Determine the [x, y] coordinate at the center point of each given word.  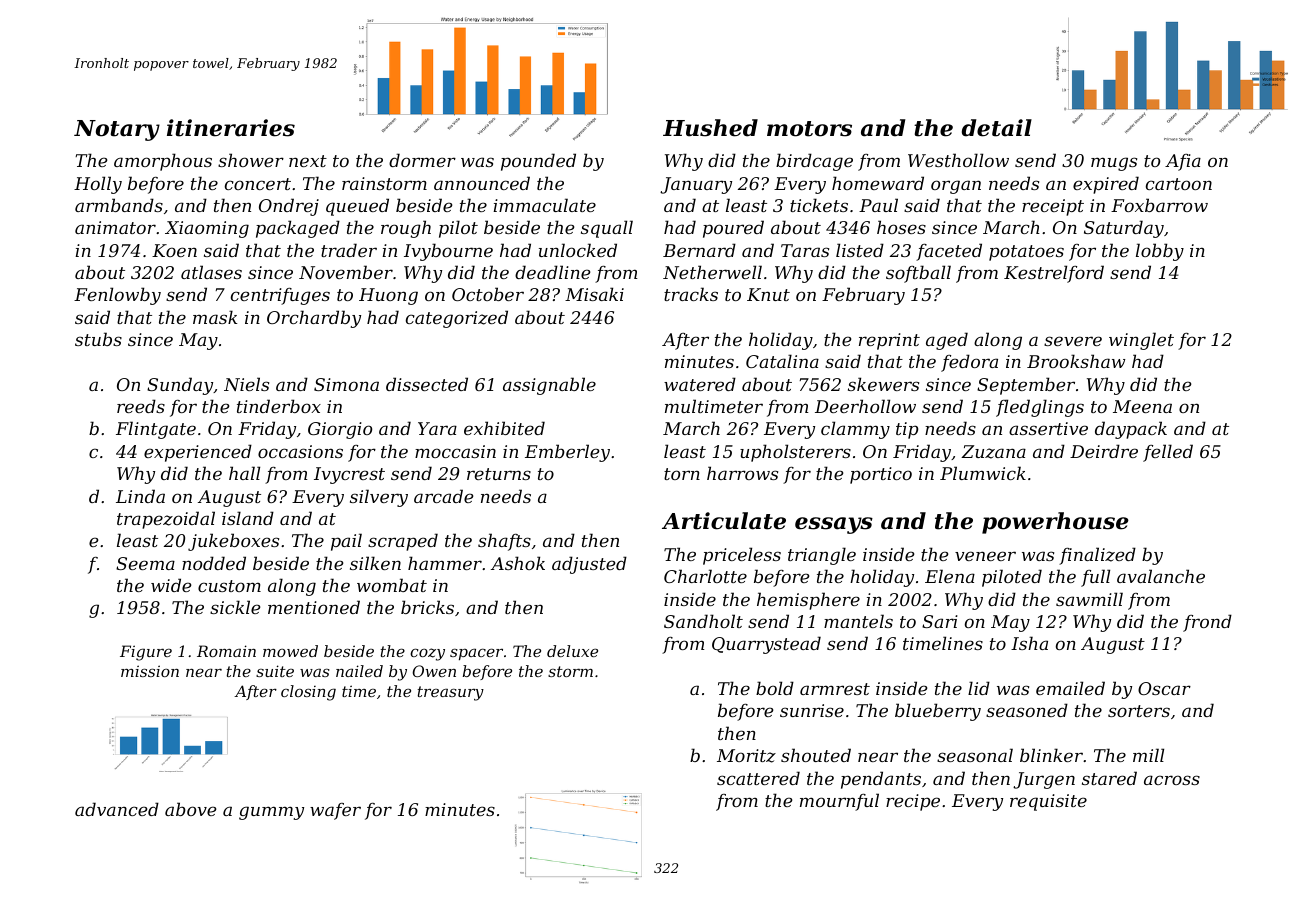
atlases [211, 272]
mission [150, 671]
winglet [1141, 341]
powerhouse [1055, 523]
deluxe [572, 651]
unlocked [578, 250]
